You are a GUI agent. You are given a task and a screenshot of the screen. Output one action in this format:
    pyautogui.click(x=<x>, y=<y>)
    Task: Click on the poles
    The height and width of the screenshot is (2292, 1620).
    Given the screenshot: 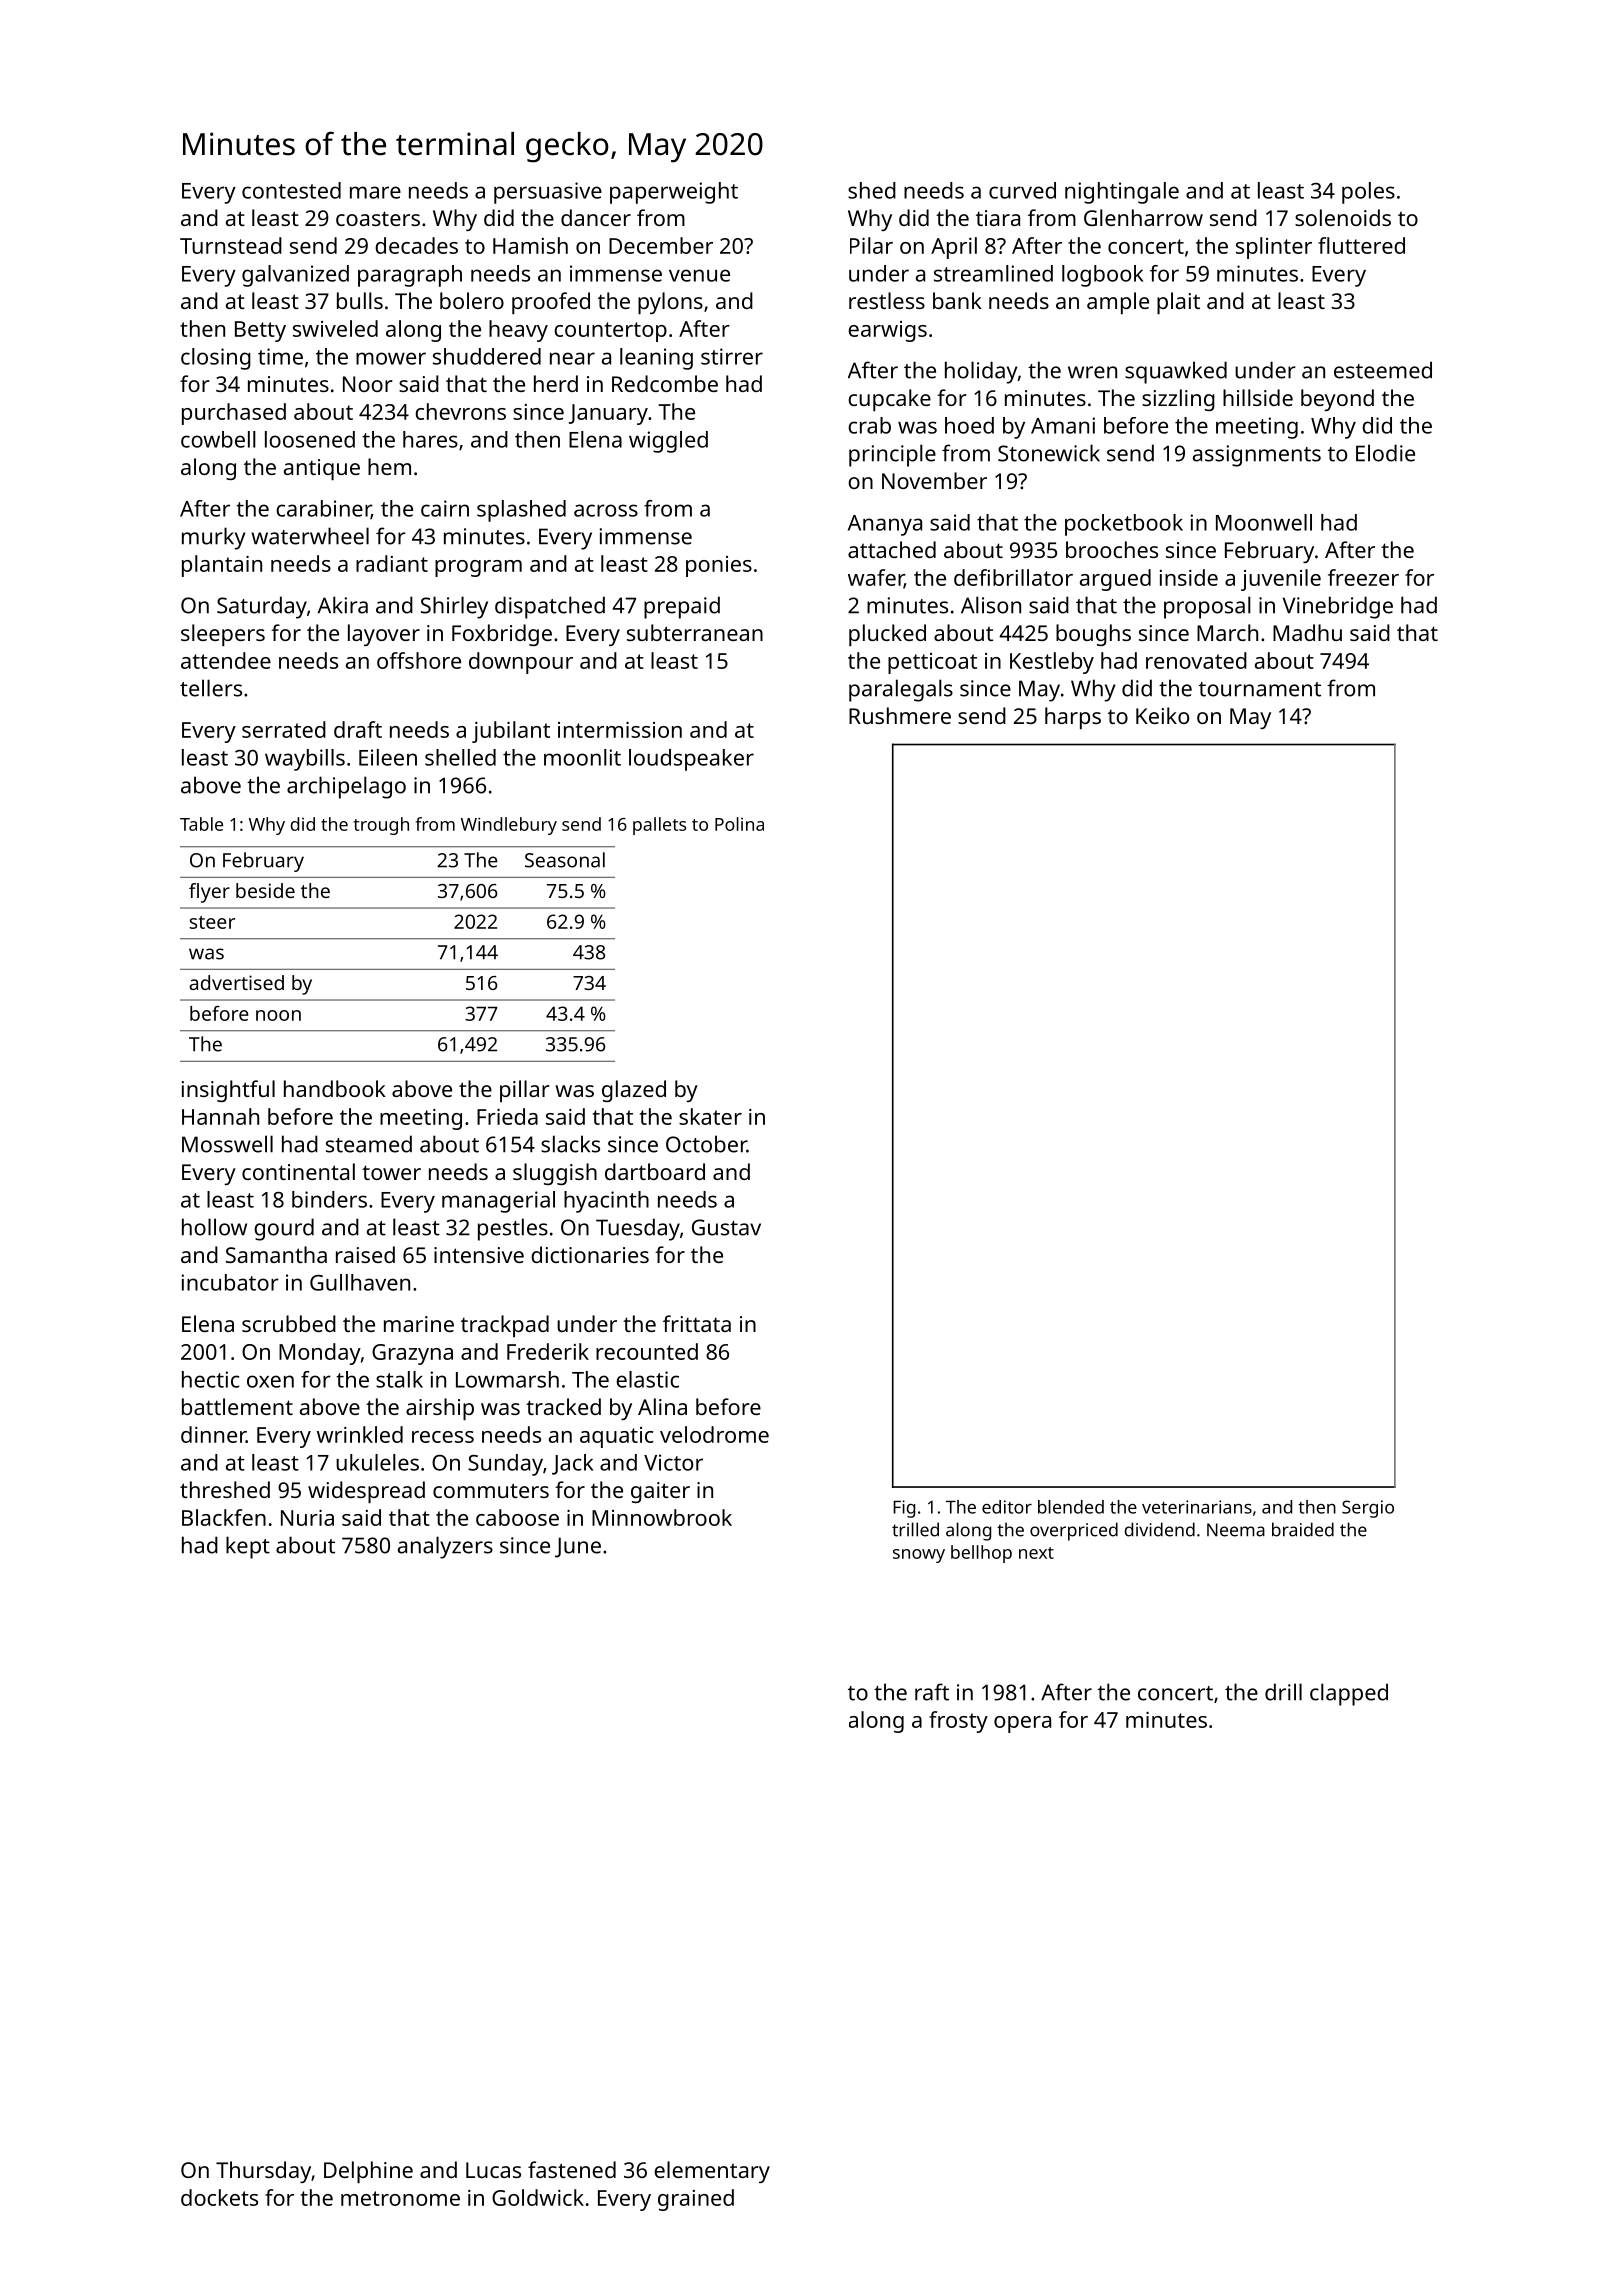 What is the action you would take?
    pyautogui.click(x=1368, y=193)
